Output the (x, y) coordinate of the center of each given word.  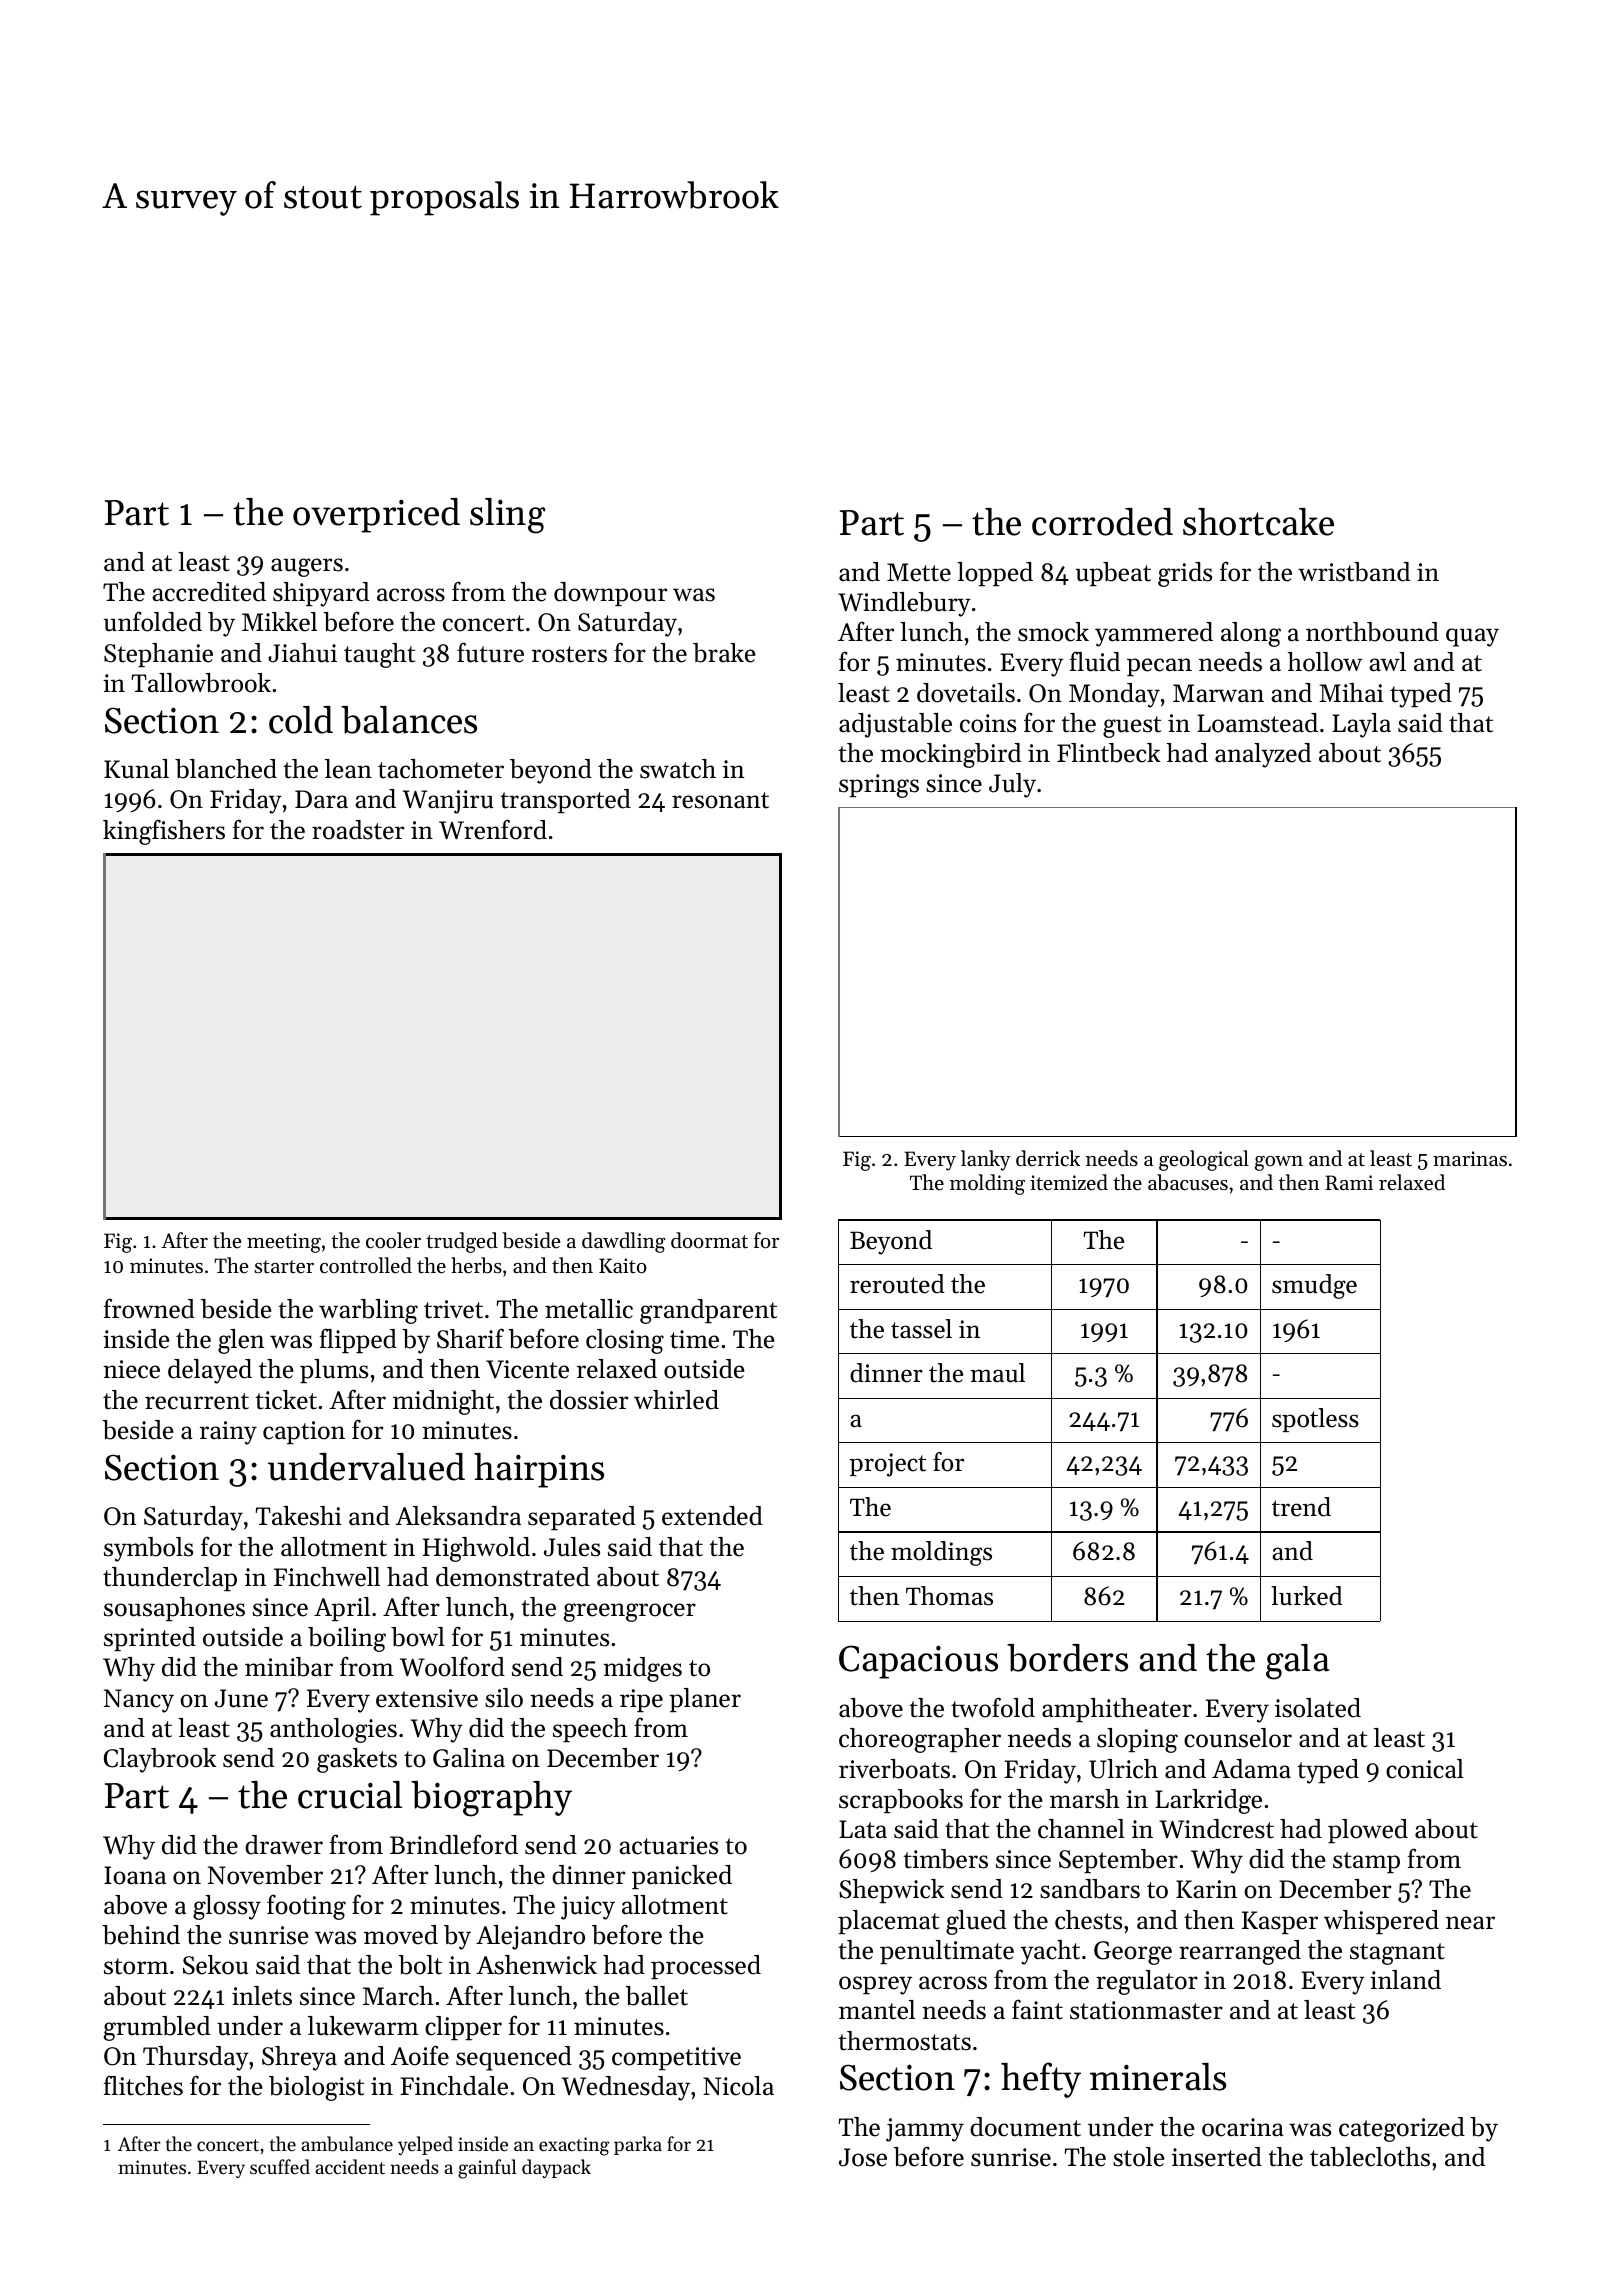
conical (1425, 1769)
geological (1204, 1160)
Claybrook (160, 1760)
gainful (487, 2169)
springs (879, 786)
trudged (462, 1242)
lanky (986, 1160)
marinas (1470, 1159)
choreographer (920, 1740)
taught (379, 655)
